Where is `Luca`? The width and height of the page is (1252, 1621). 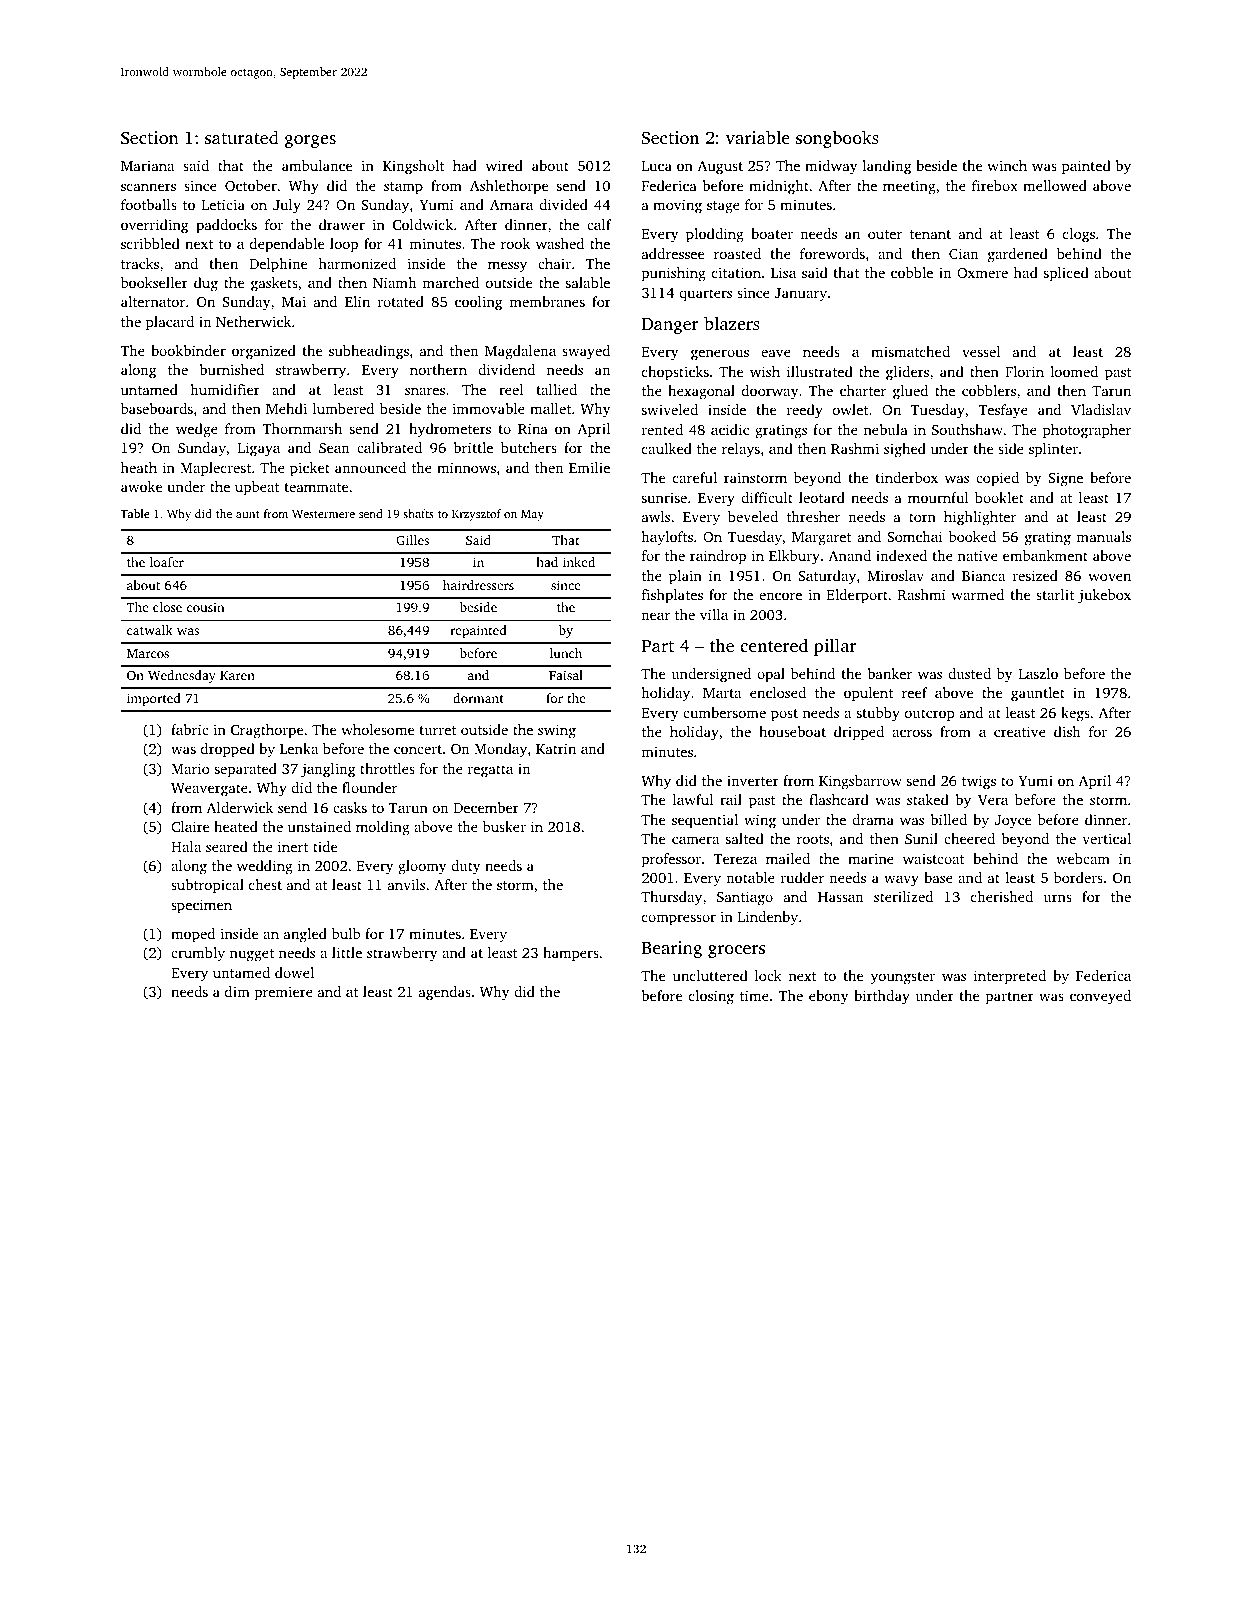
Luca is located at coordinates (657, 166).
